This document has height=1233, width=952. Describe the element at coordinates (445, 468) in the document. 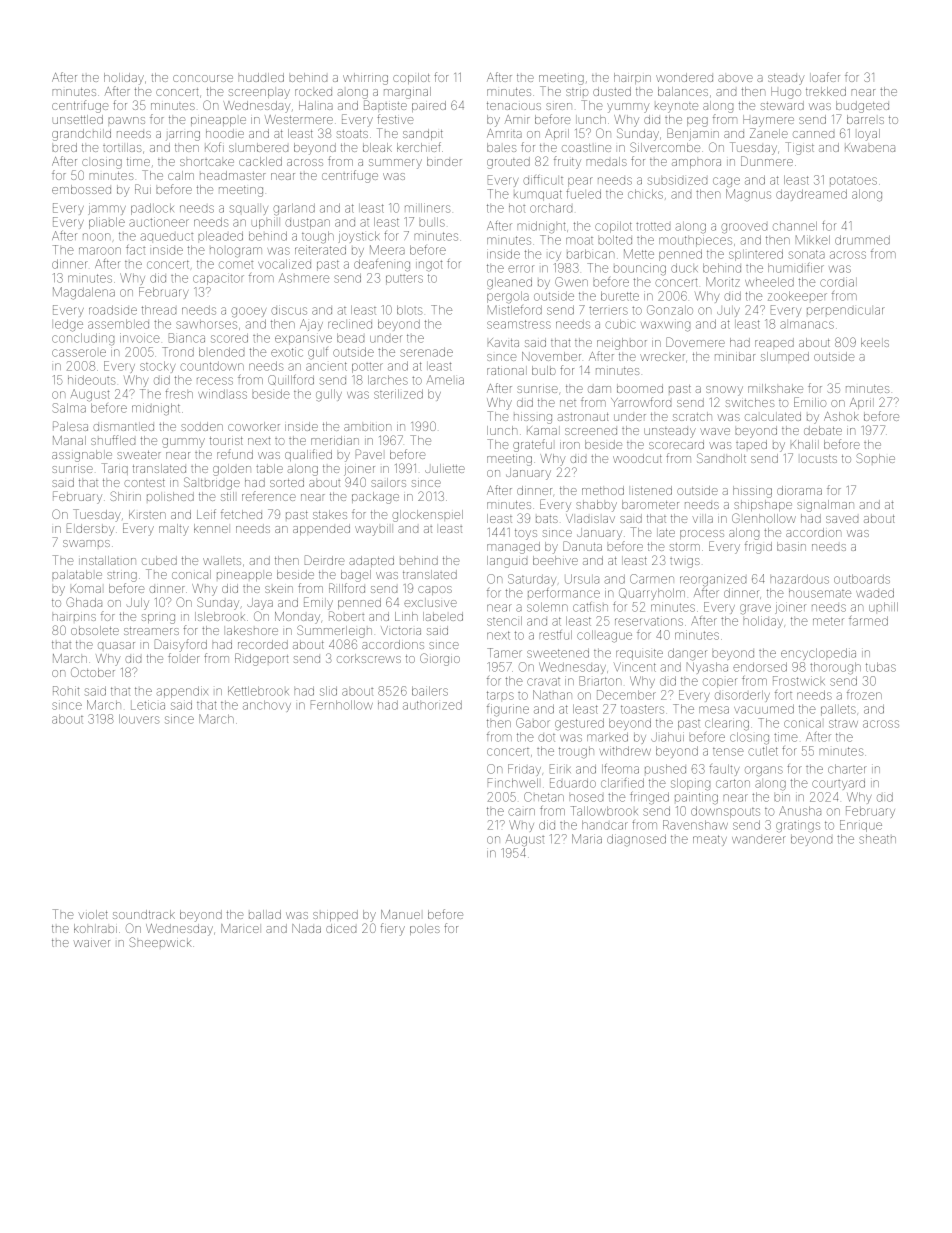

I see `Juliette` at that location.
